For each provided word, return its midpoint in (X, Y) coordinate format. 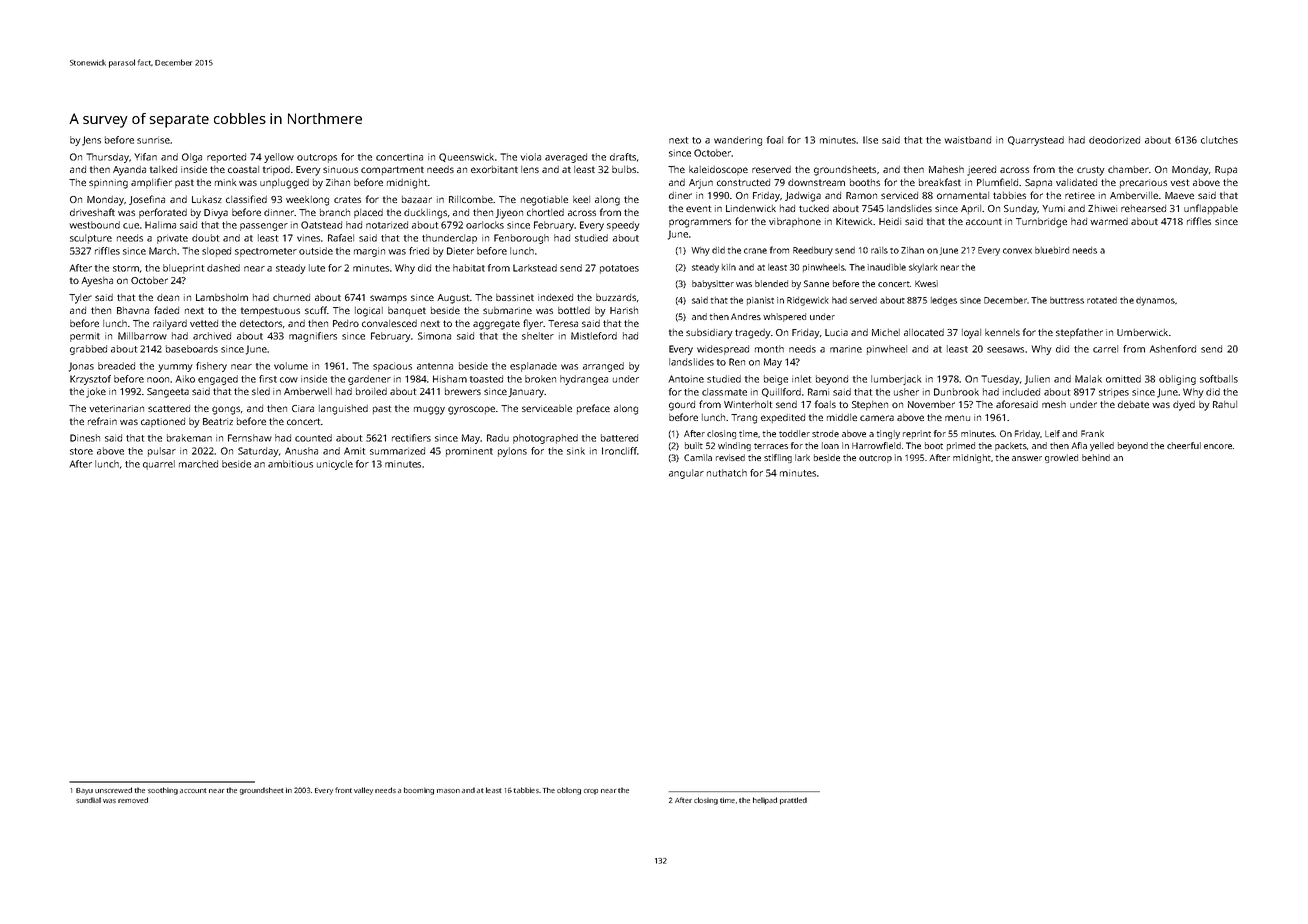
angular (686, 474)
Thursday (107, 158)
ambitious (290, 464)
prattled (793, 801)
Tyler (80, 299)
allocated (924, 332)
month (769, 349)
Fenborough (521, 239)
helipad (765, 801)
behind (1096, 457)
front (343, 790)
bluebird (1052, 250)
